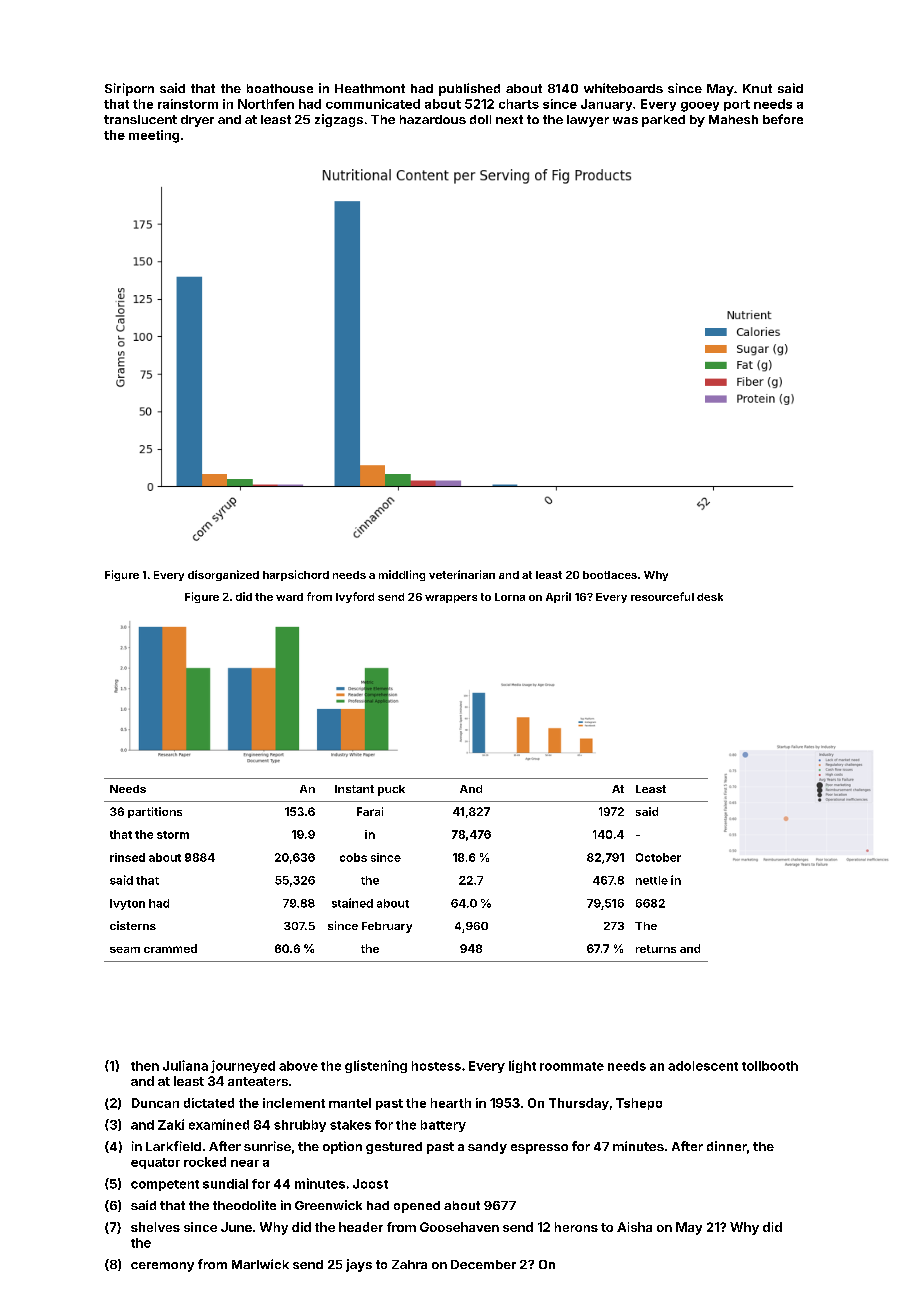 The height and width of the page is (1316, 908). What do you see at coordinates (433, 119) in the page?
I see `hazardous` at bounding box center [433, 119].
